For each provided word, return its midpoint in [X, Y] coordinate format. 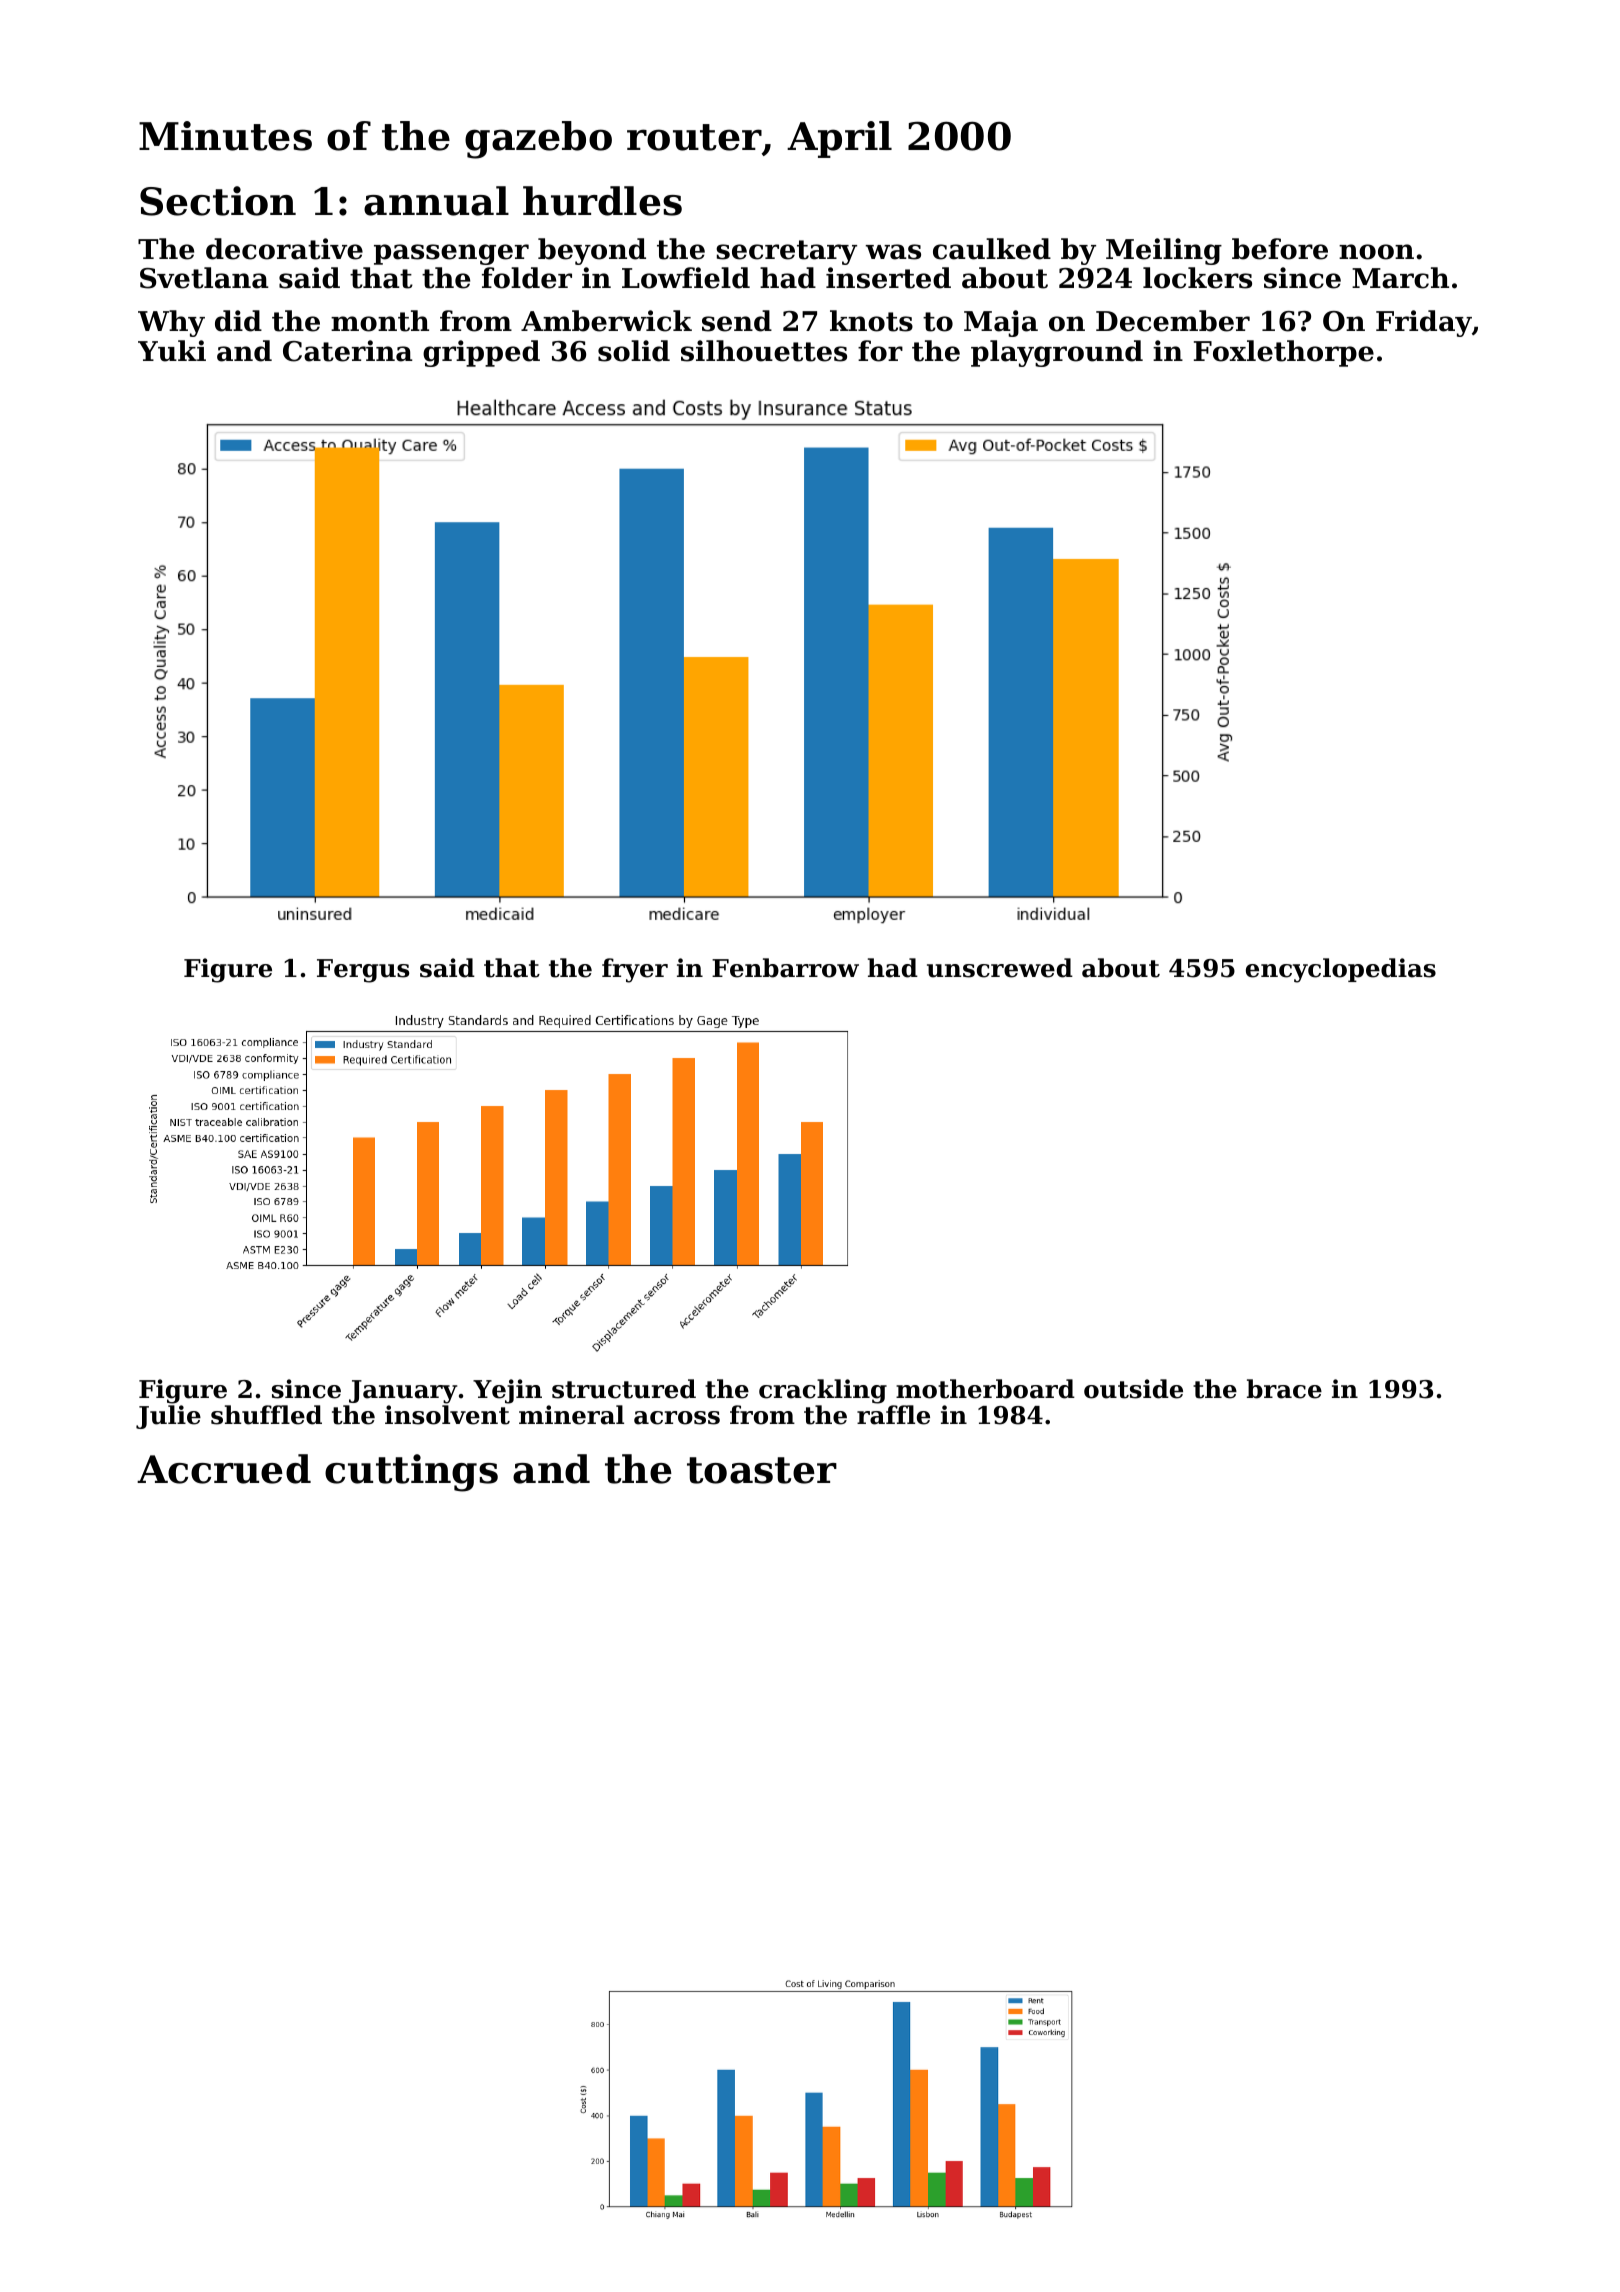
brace [1284, 1389]
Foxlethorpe [1284, 353]
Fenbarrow [785, 968]
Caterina [348, 351]
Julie [168, 1417]
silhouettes [764, 351]
